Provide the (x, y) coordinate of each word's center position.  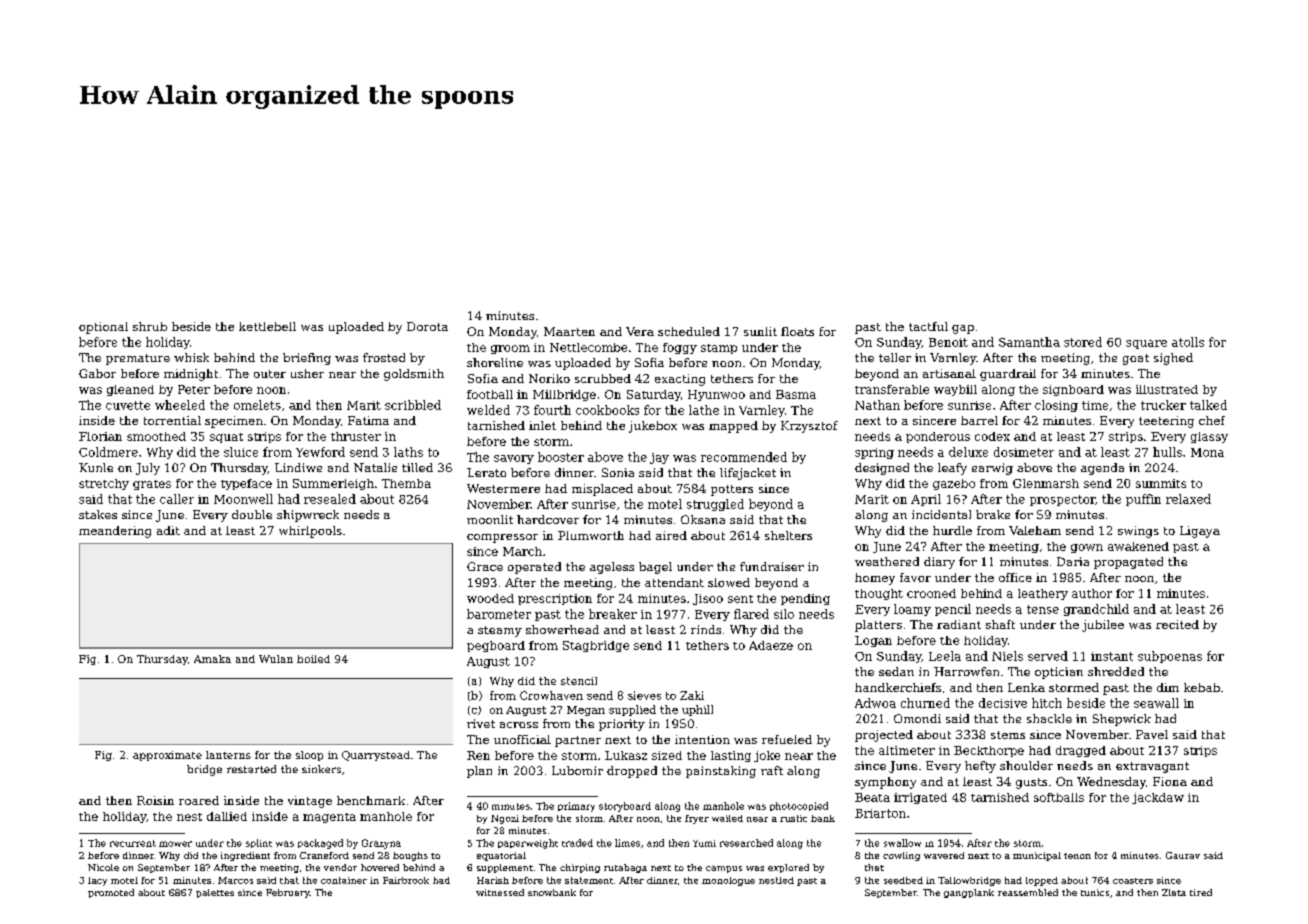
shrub (150, 326)
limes (627, 843)
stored (1083, 342)
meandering (115, 532)
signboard (1073, 390)
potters (732, 490)
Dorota (427, 326)
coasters (1133, 881)
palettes (215, 893)
